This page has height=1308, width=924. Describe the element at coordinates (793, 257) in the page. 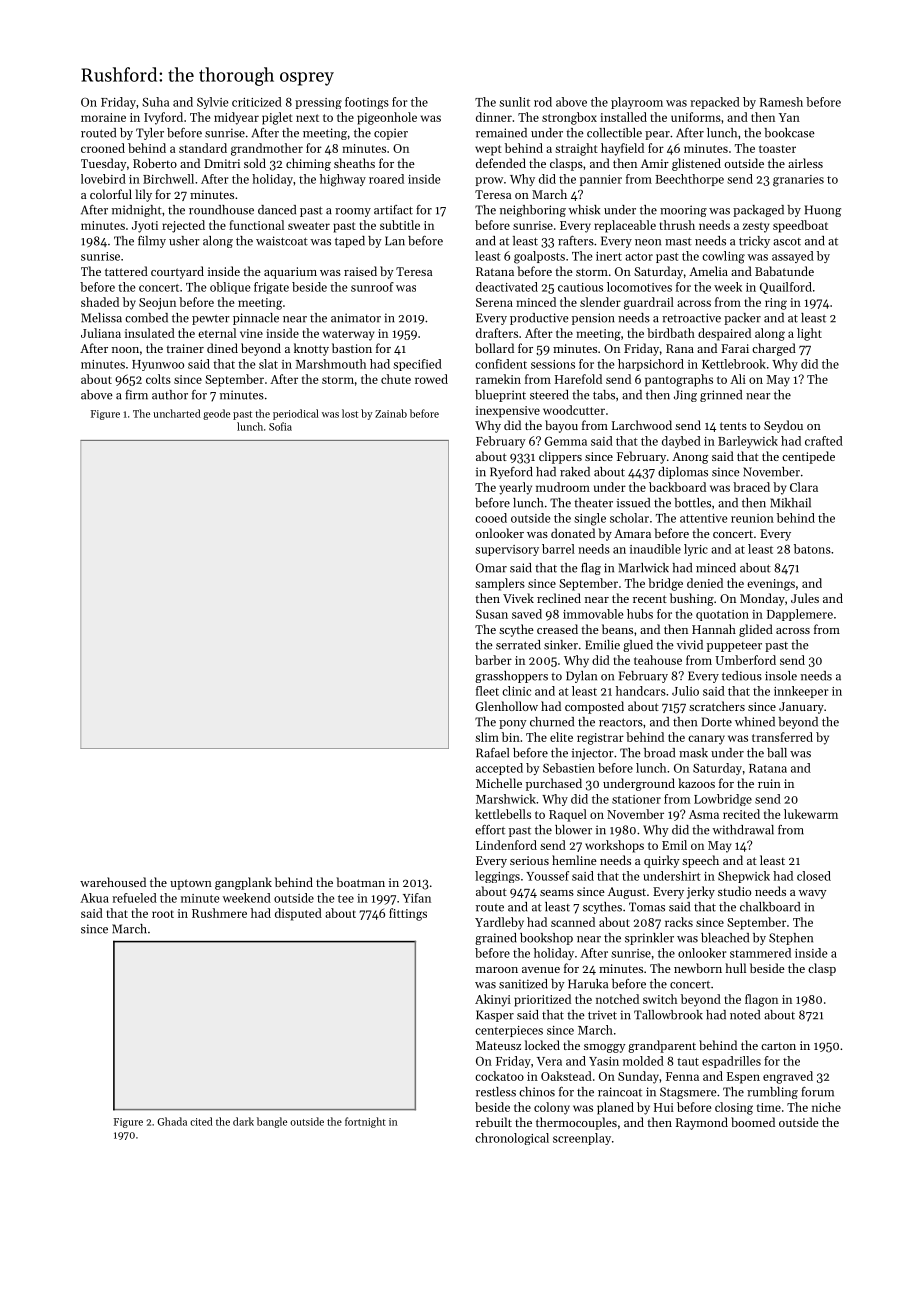

I see `assayed` at that location.
